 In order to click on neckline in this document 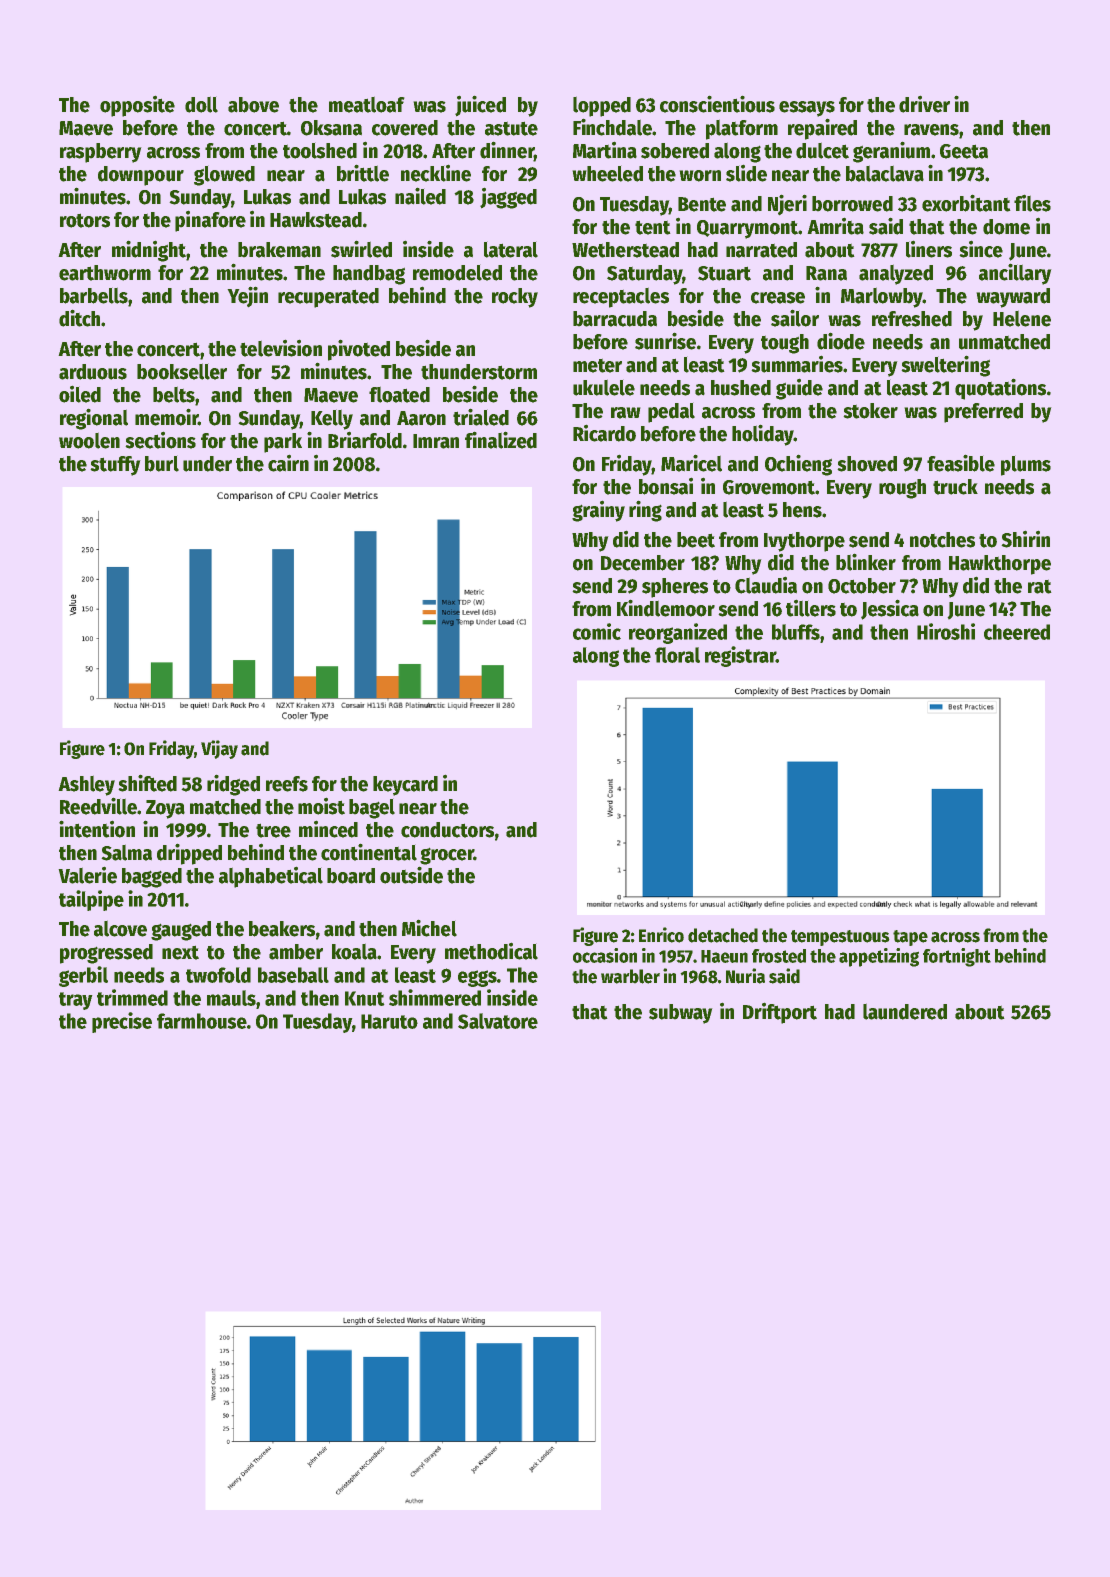, I will do `click(436, 173)`.
